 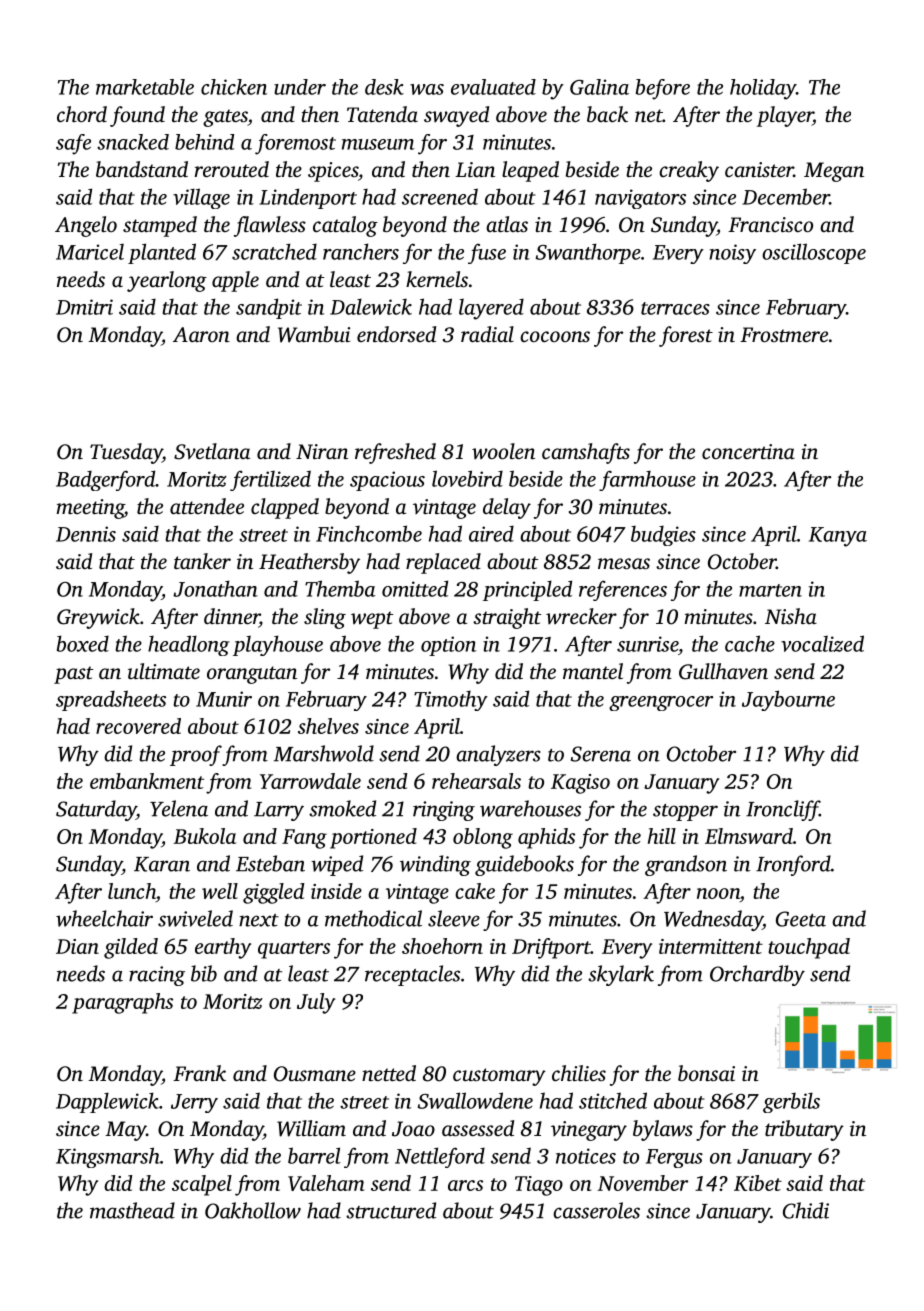 I want to click on chicken, so click(x=234, y=87).
